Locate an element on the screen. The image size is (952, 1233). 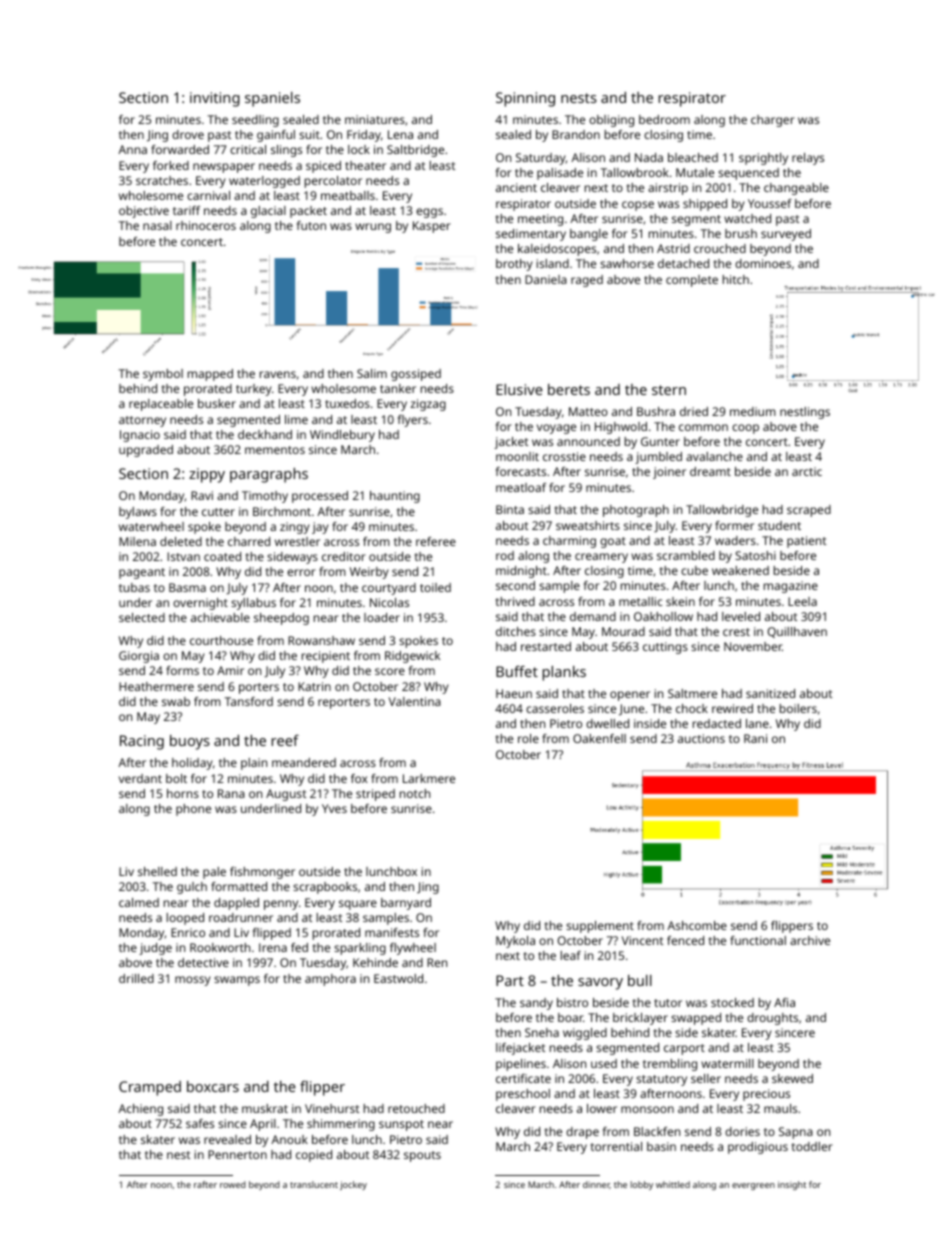
Rani is located at coordinates (755, 738).
